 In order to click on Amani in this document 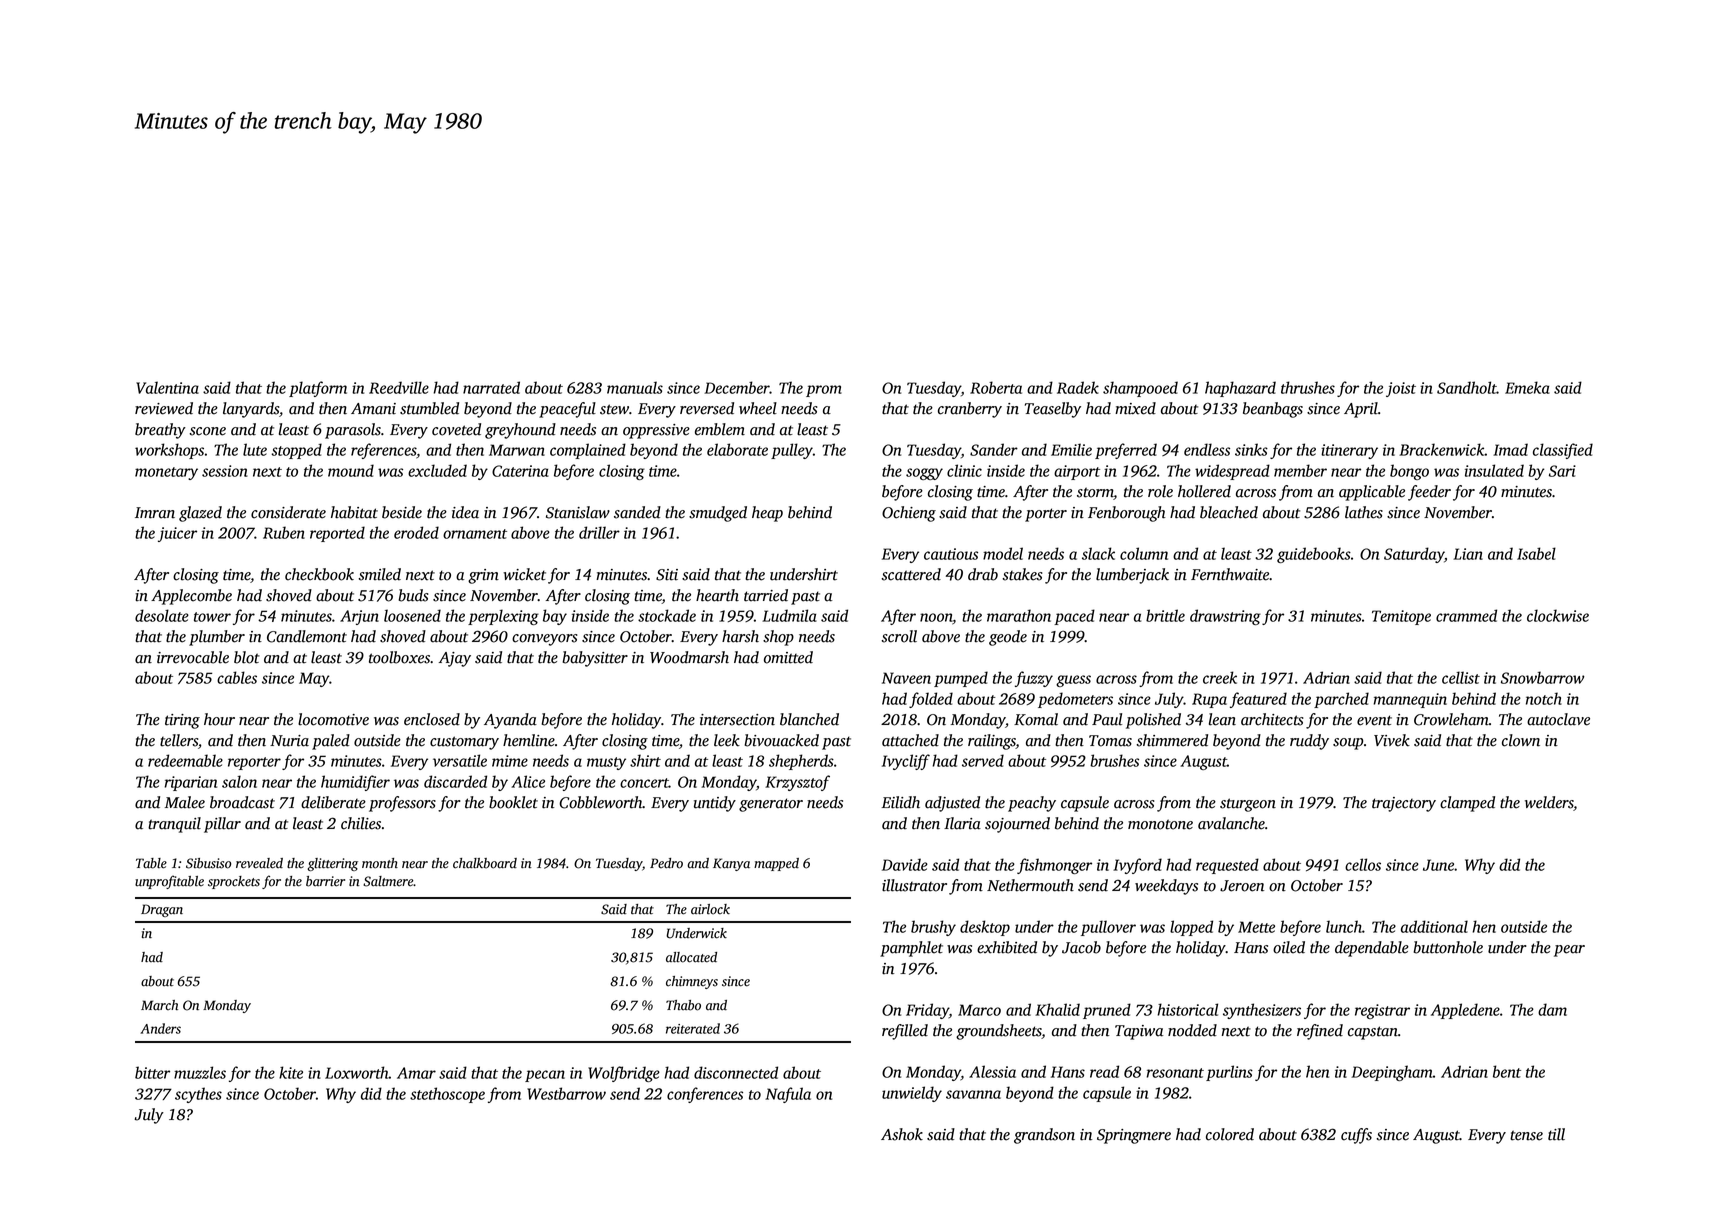, I will do `click(373, 409)`.
